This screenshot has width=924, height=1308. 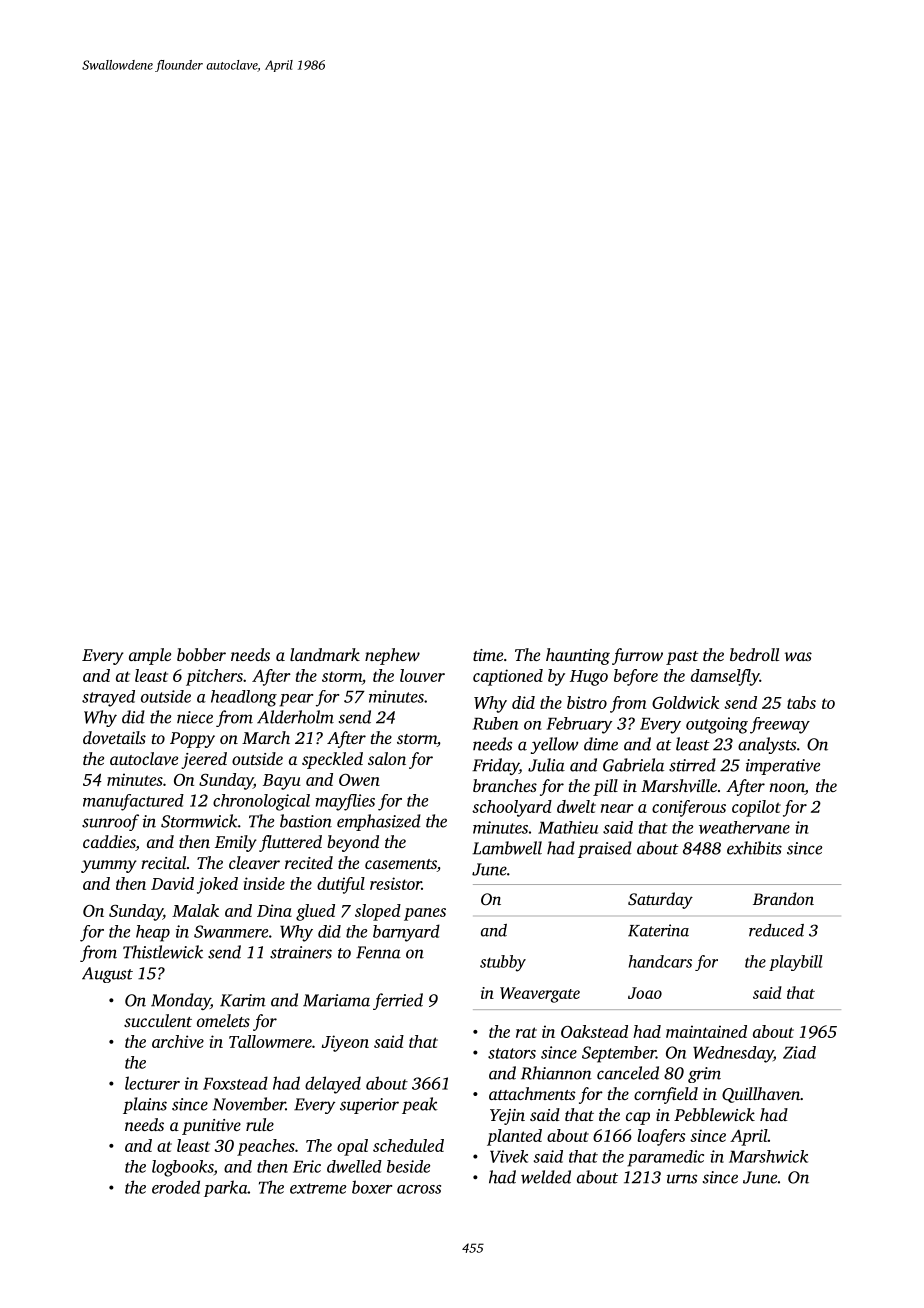 What do you see at coordinates (799, 1052) in the screenshot?
I see `Ziad` at bounding box center [799, 1052].
